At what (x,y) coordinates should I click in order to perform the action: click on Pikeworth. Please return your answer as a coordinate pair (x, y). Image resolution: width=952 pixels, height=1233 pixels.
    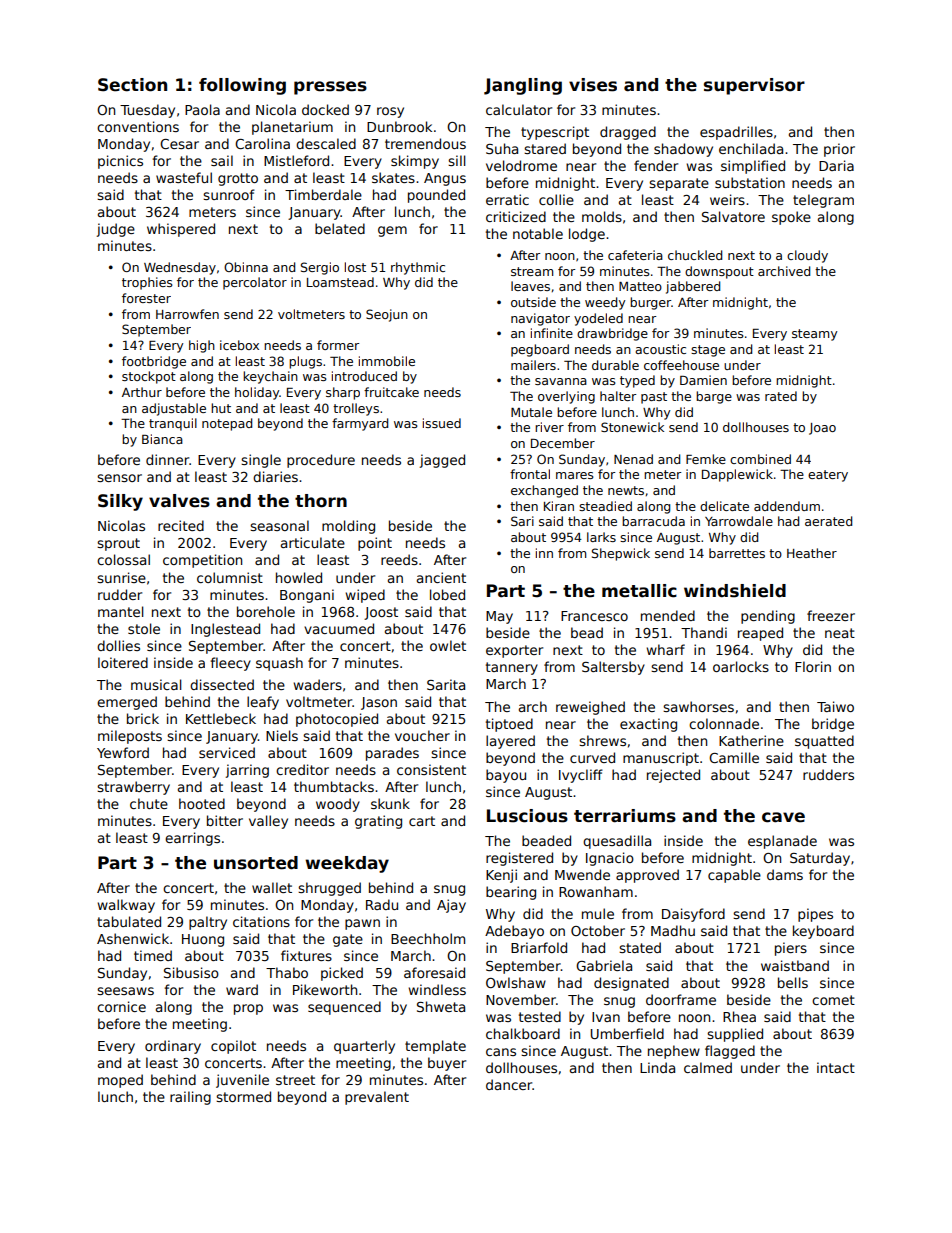
    Looking at the image, I should click on (325, 989).
